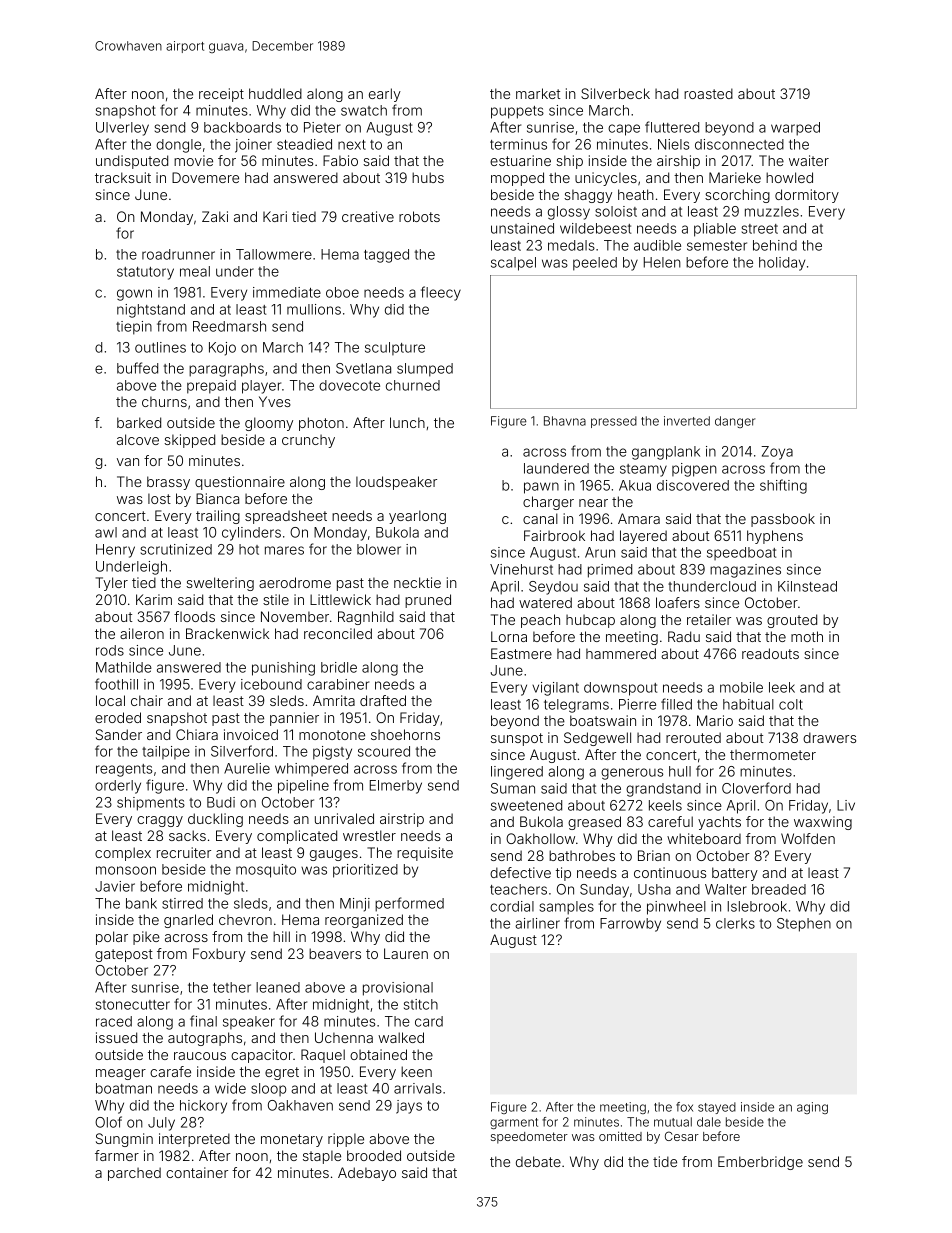 The width and height of the image is (952, 1233). I want to click on charger, so click(548, 503).
